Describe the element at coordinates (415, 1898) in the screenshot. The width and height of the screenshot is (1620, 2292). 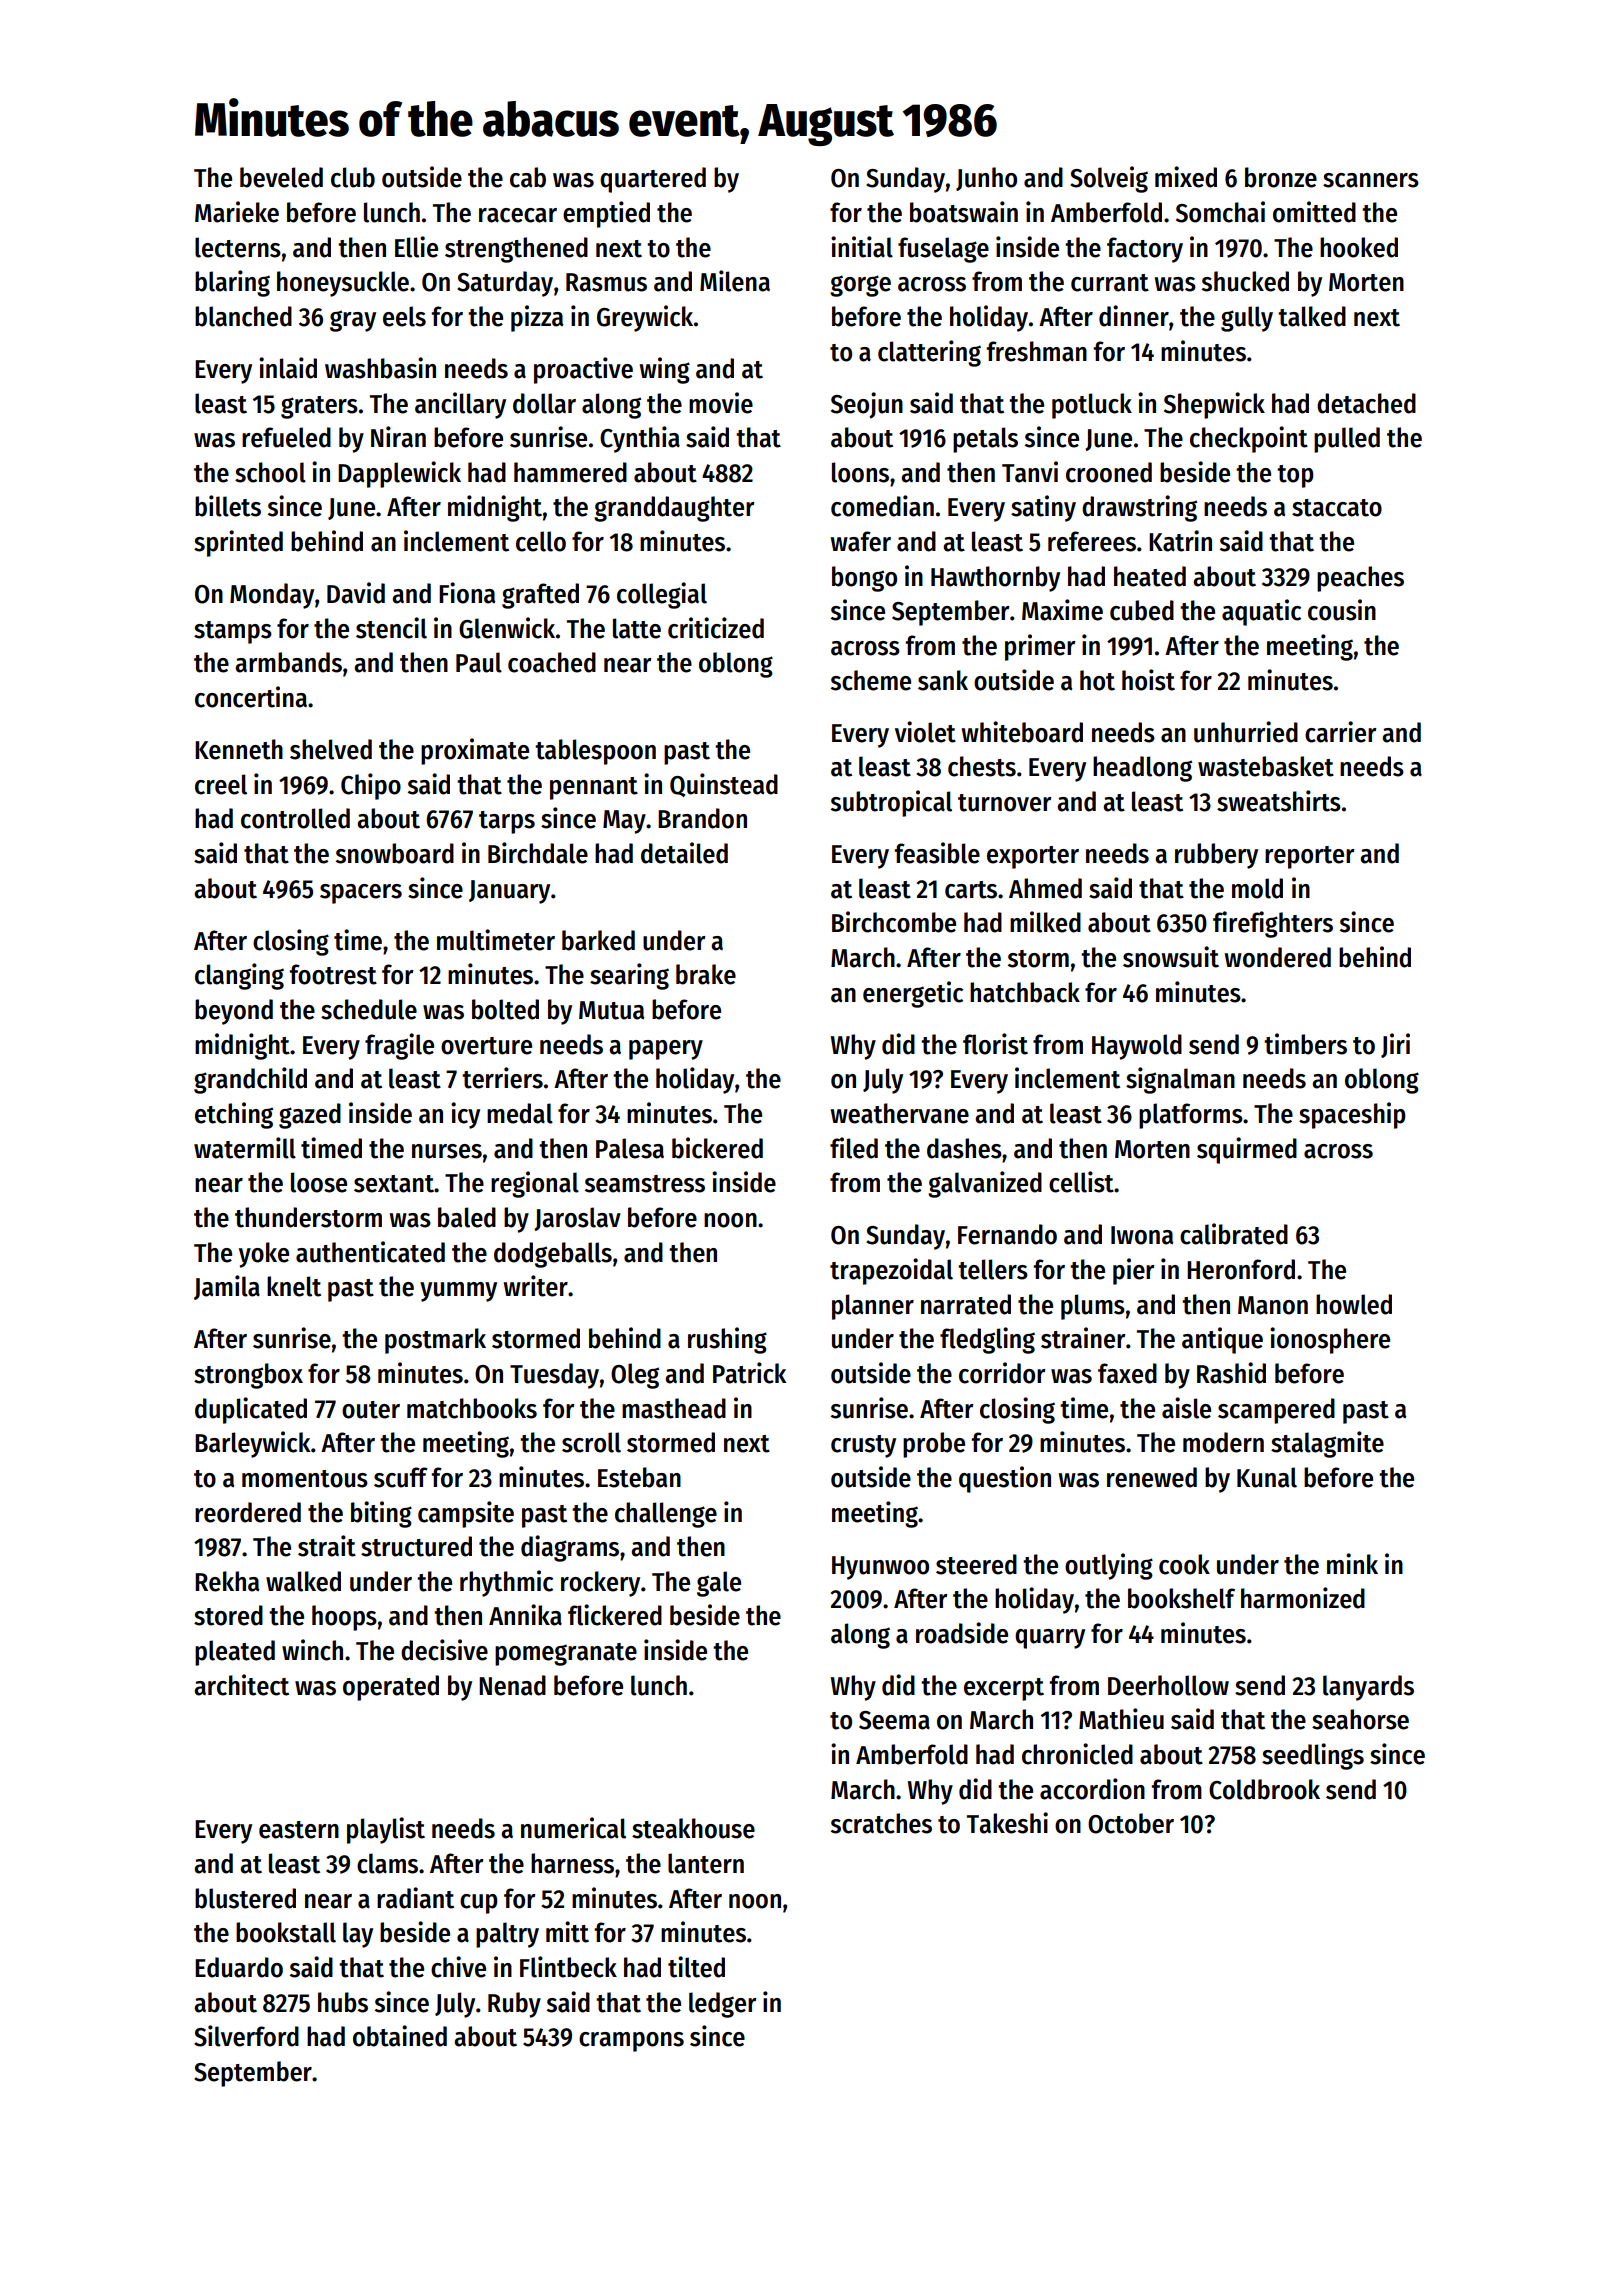
I see `radiant` at that location.
